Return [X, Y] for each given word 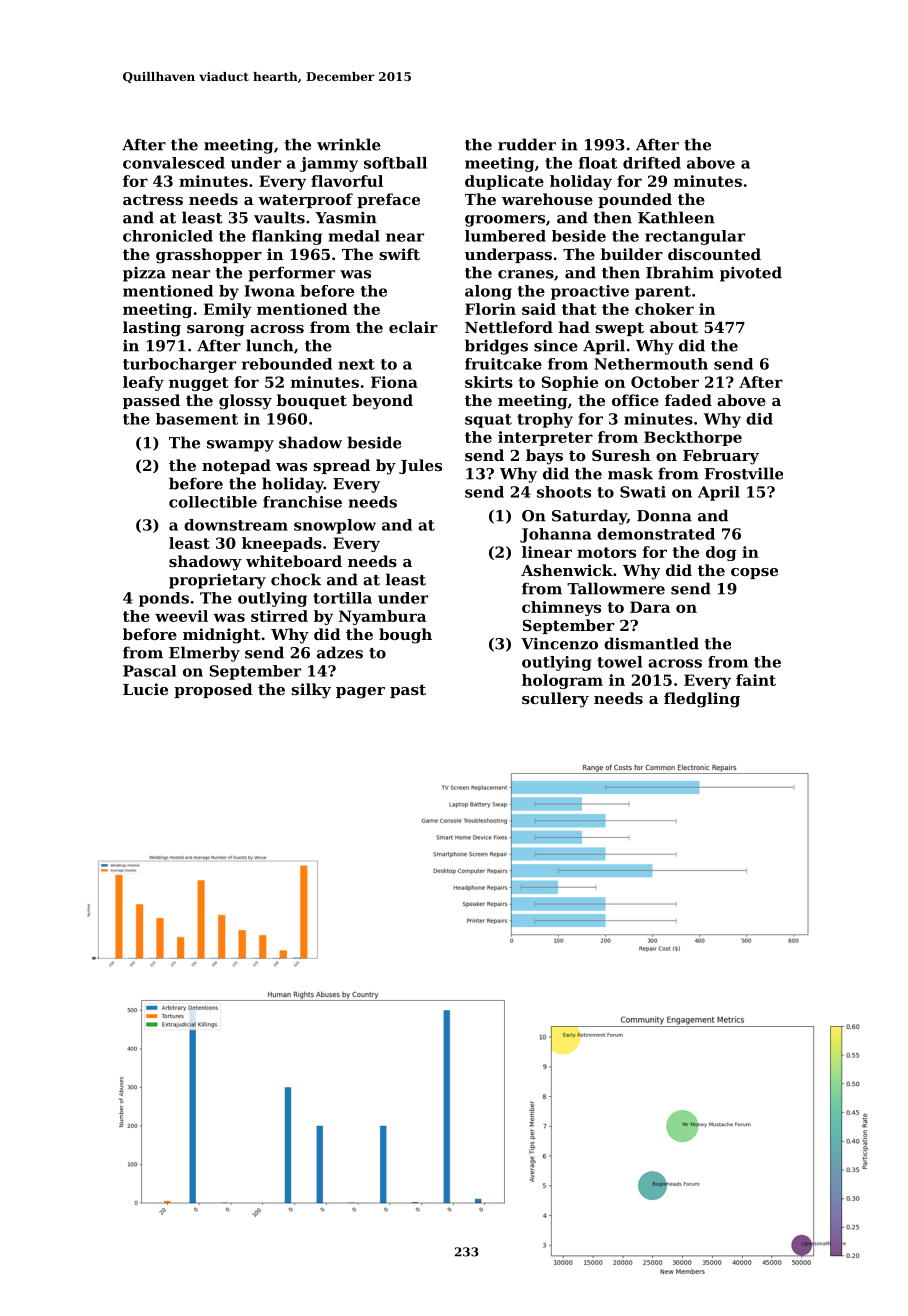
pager [360, 693]
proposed [213, 690]
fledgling [702, 700]
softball [395, 163]
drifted [652, 163]
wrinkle [349, 144]
